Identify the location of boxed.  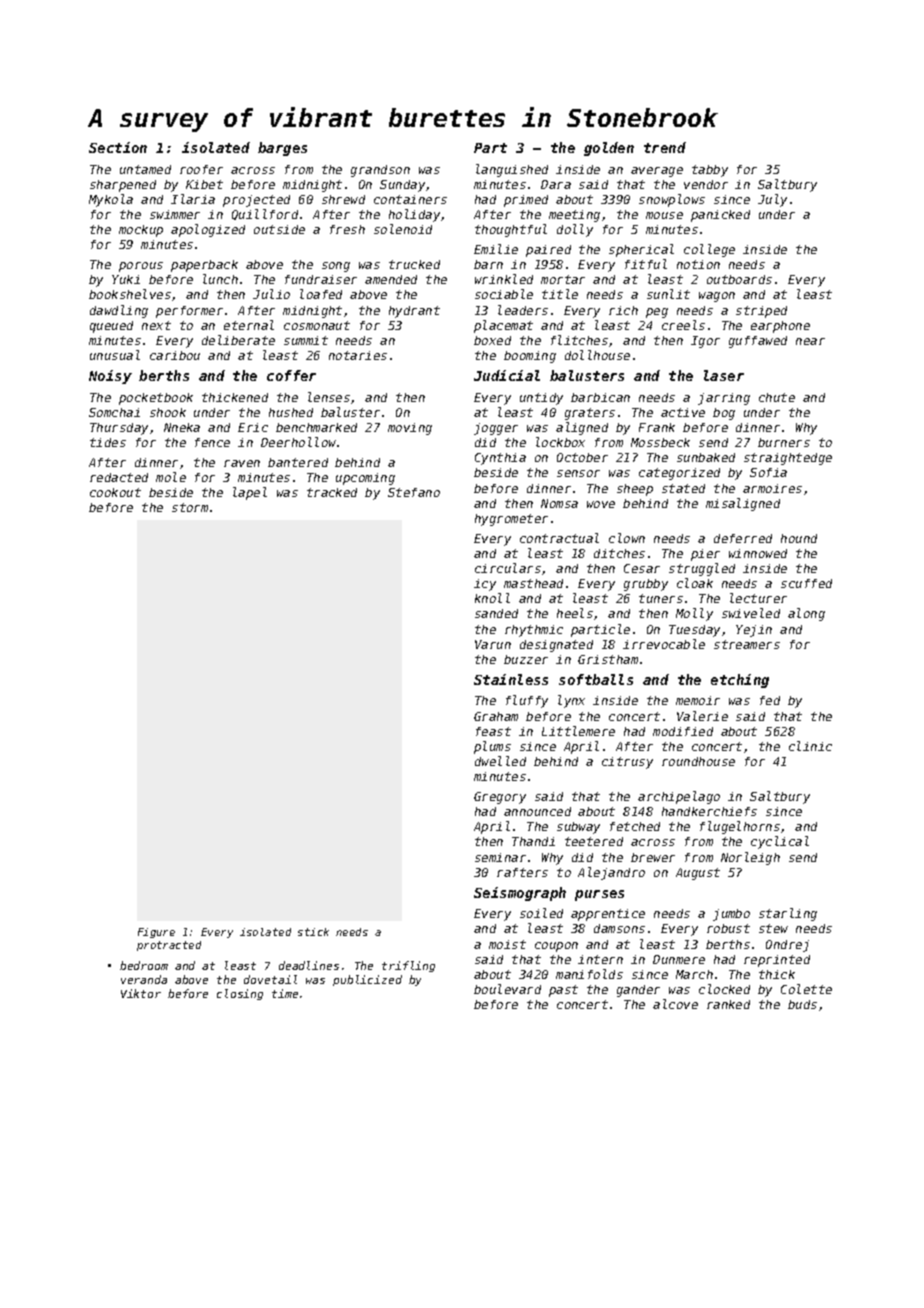
(492, 340).
